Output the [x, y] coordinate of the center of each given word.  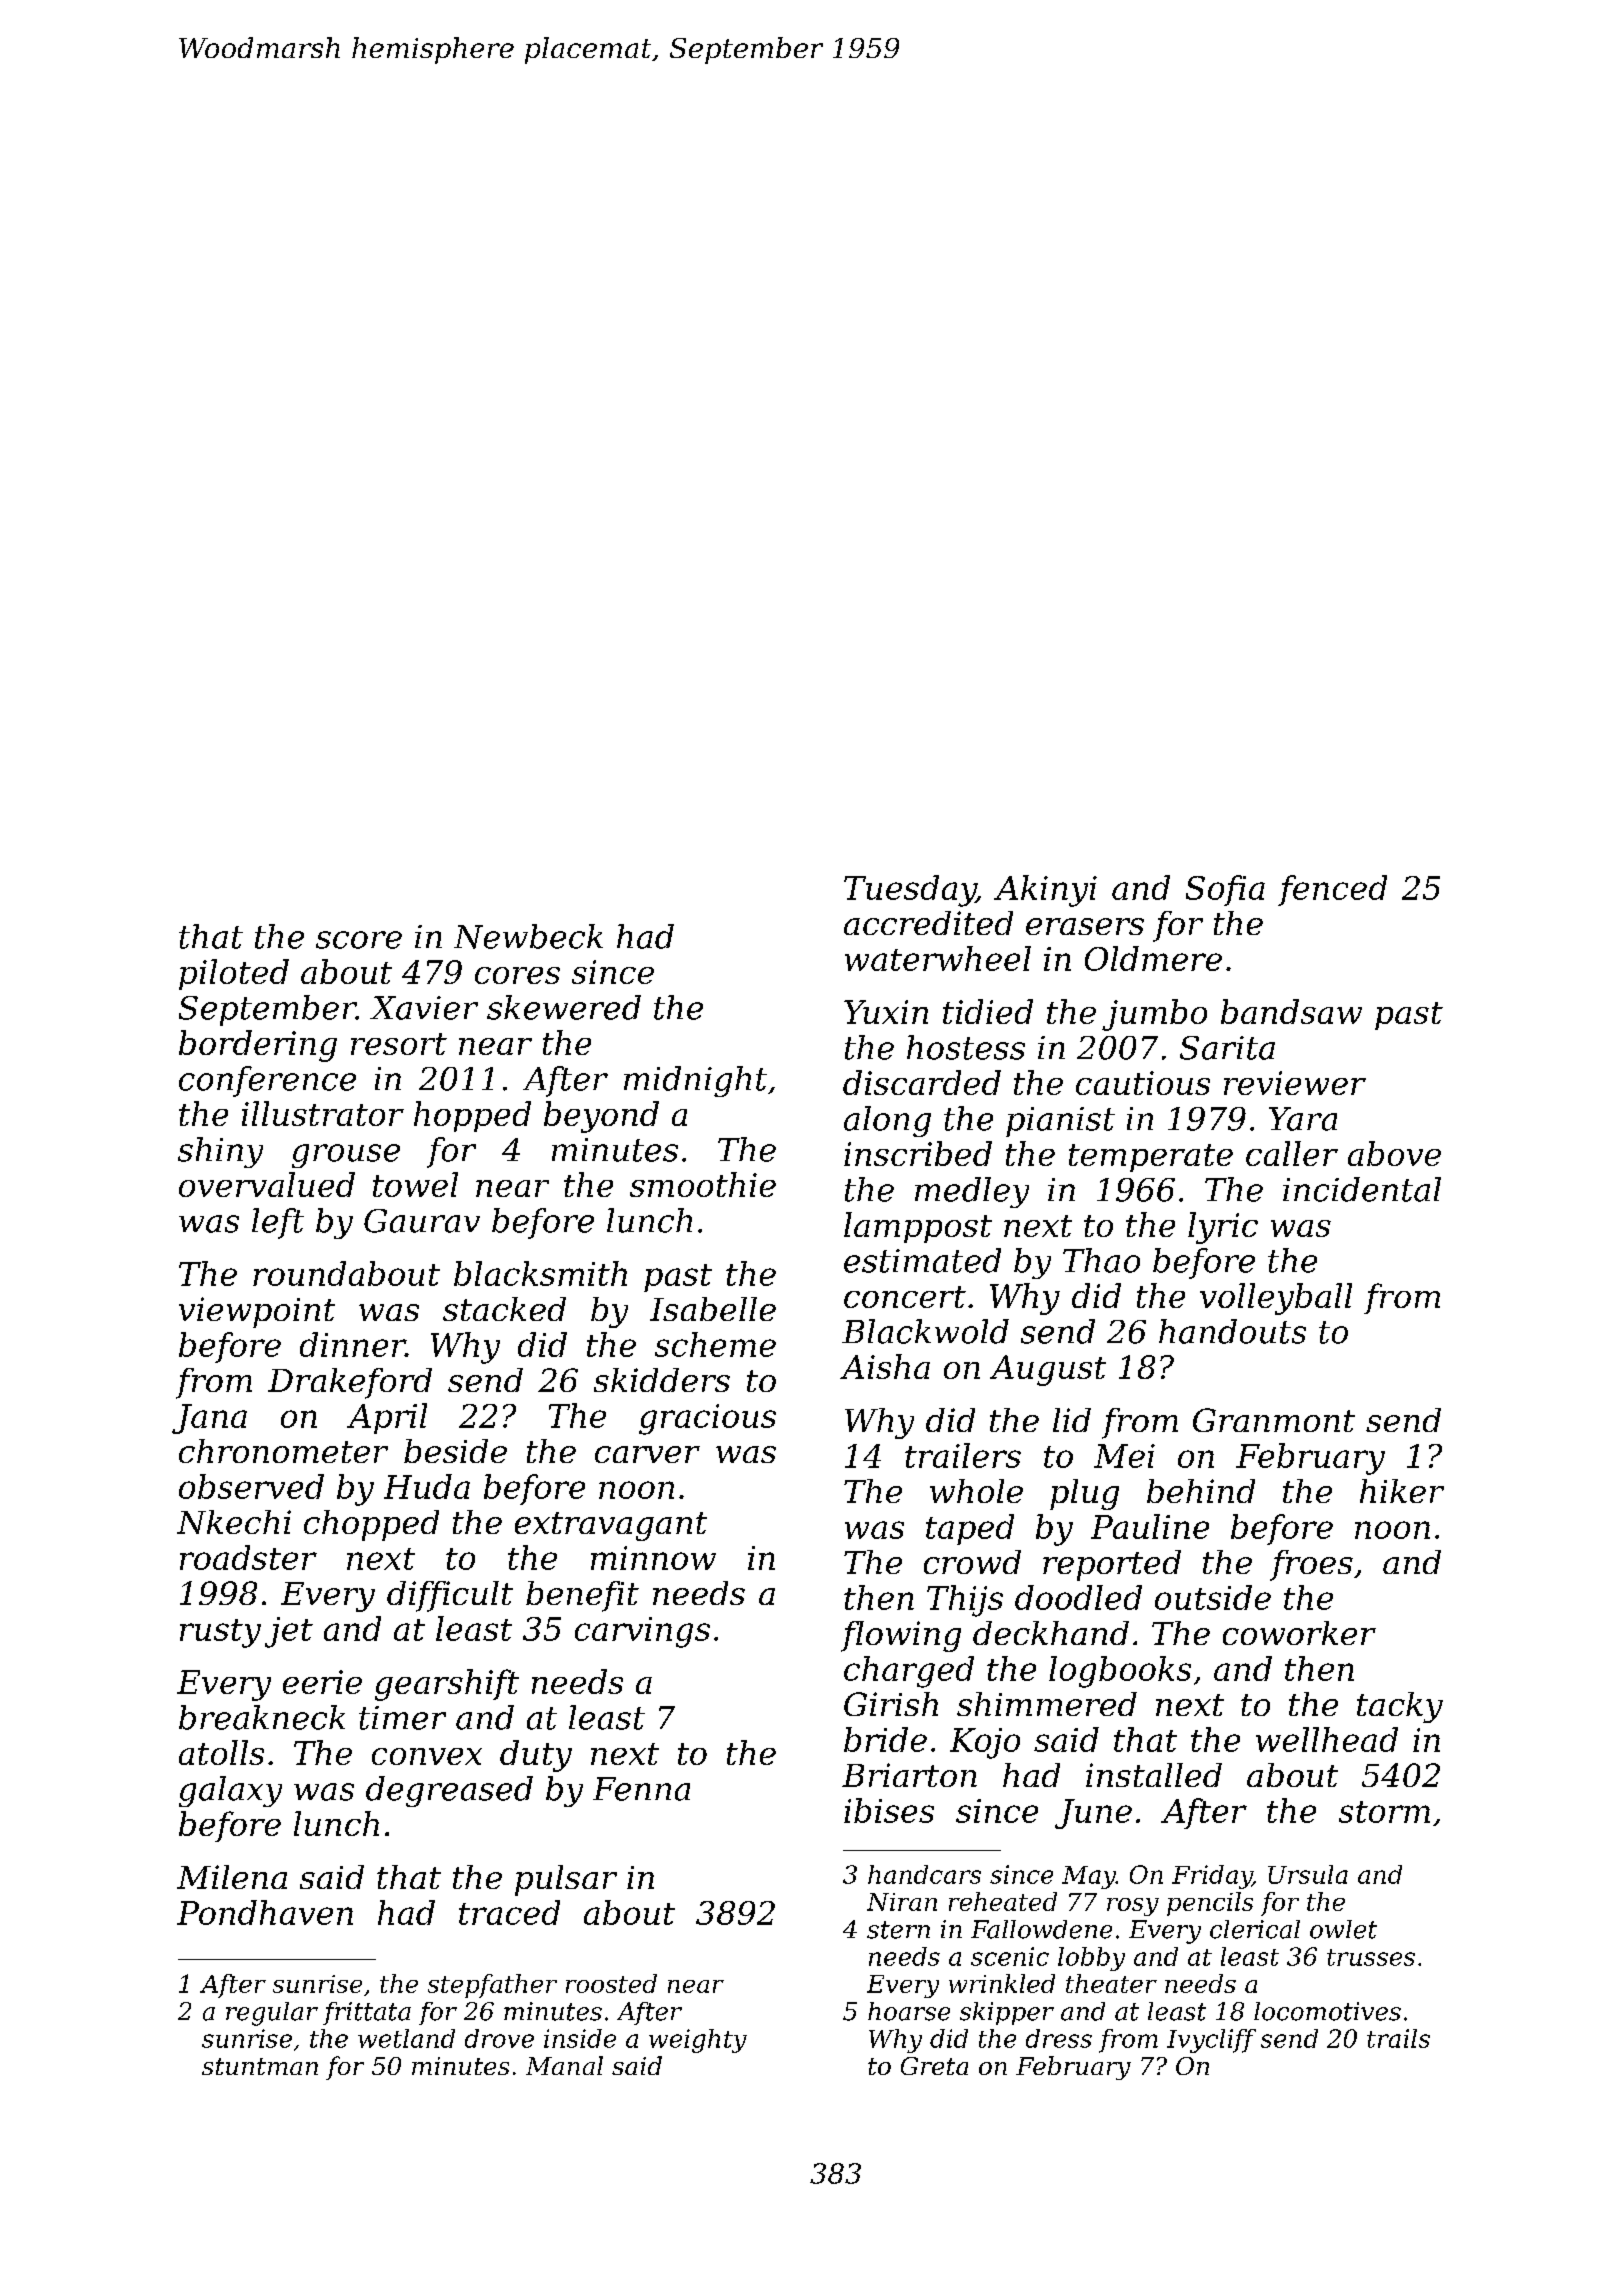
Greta [934, 2066]
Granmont [1274, 1420]
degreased [449, 1791]
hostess [966, 1047]
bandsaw [1291, 1011]
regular [272, 2014]
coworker [1299, 1633]
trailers [963, 1455]
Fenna [641, 1789]
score [359, 940]
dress [1059, 2038]
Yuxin [886, 1012]
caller [1292, 1153]
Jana [209, 1419]
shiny [220, 1152]
